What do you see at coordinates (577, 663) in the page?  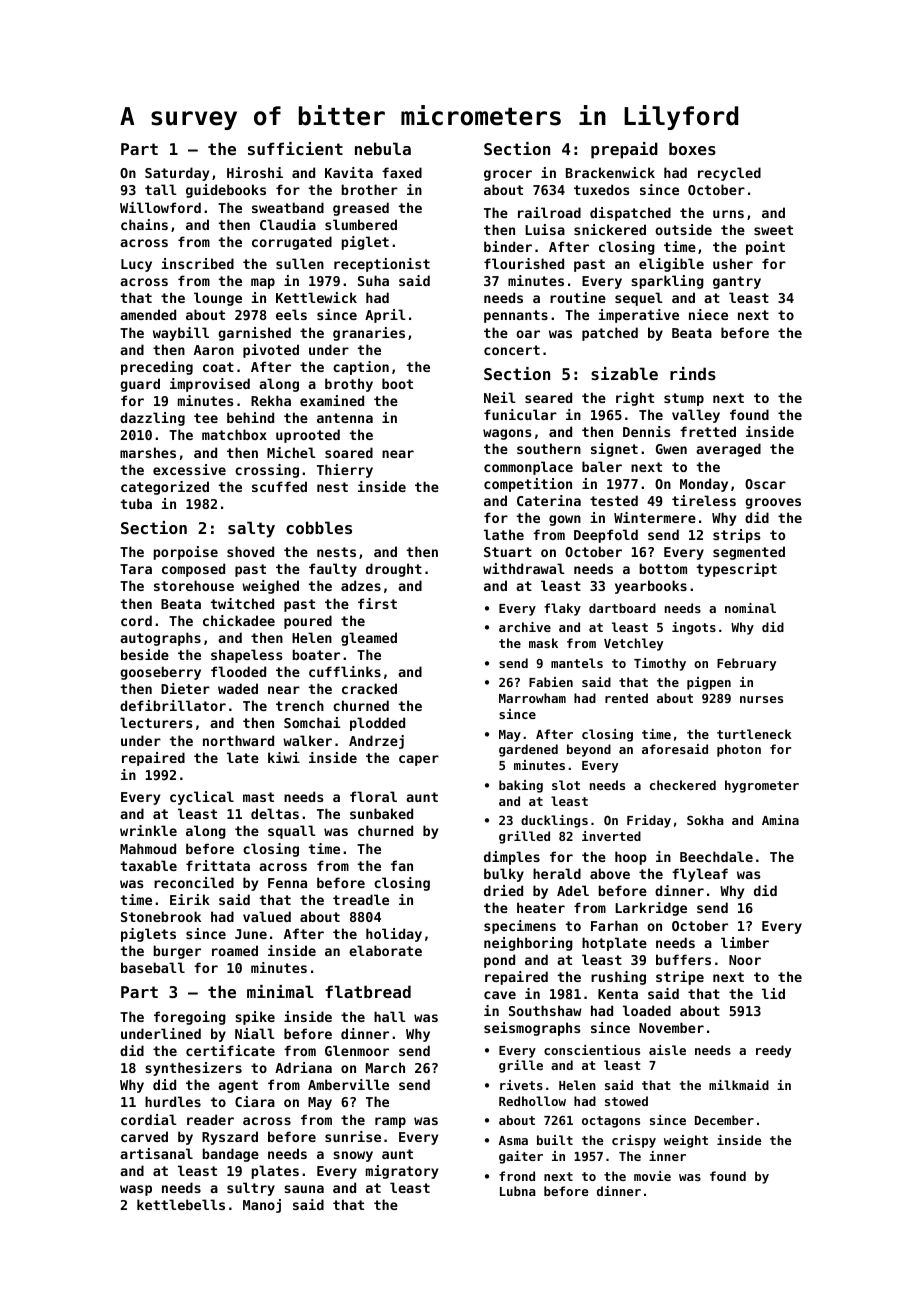 I see `mantels` at bounding box center [577, 663].
